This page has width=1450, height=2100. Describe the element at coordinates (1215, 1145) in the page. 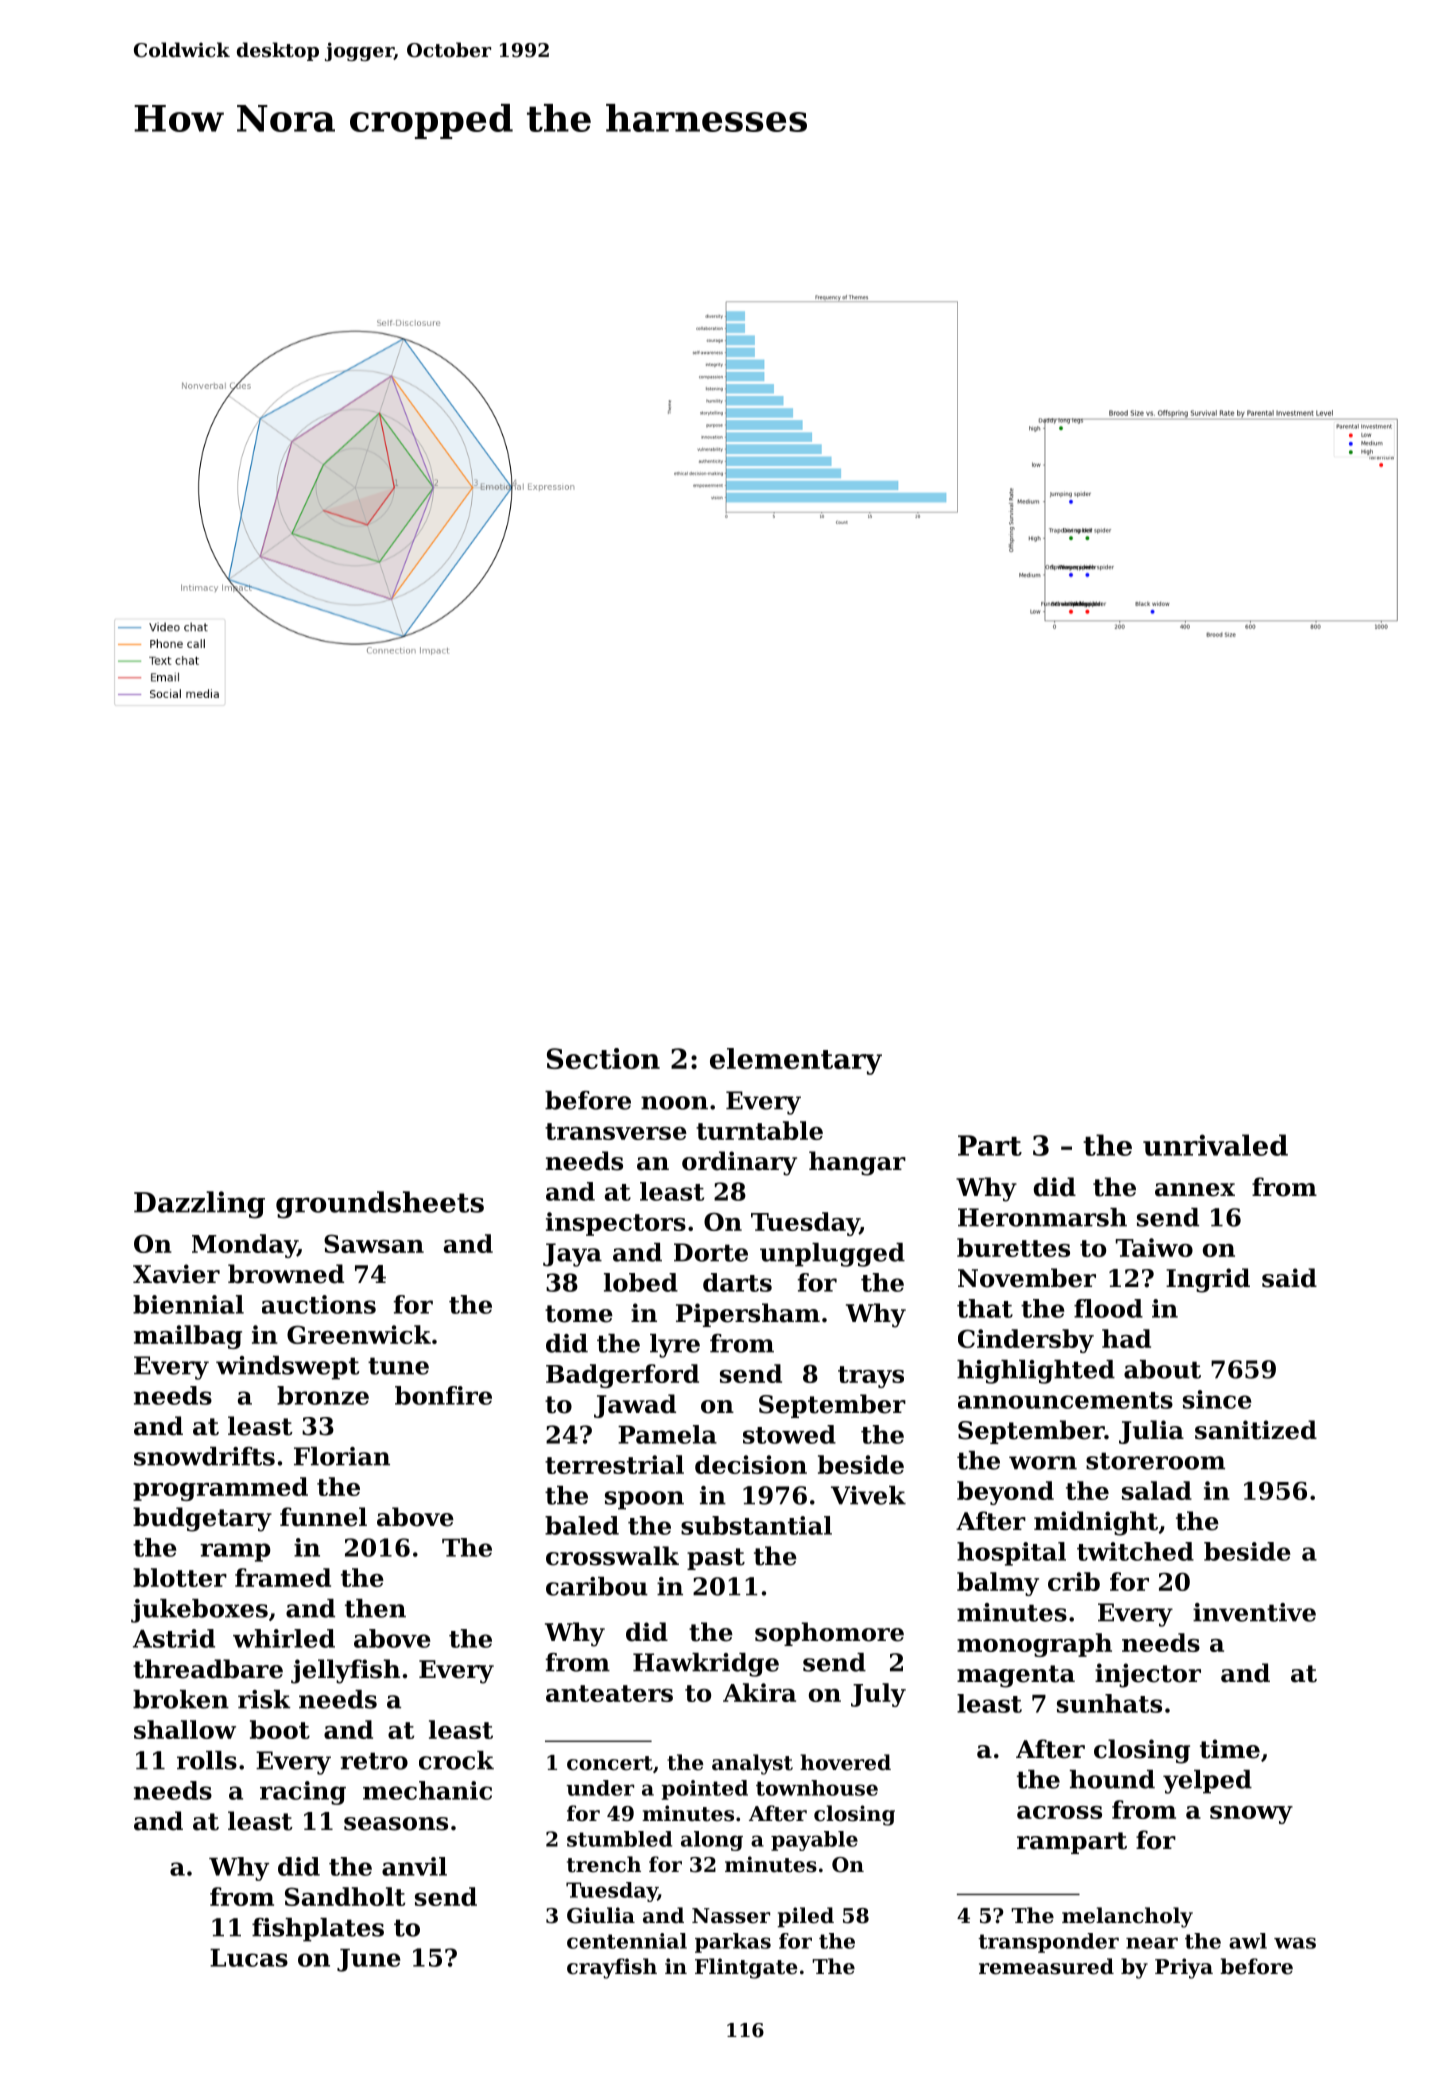

I see `unrivaled` at that location.
